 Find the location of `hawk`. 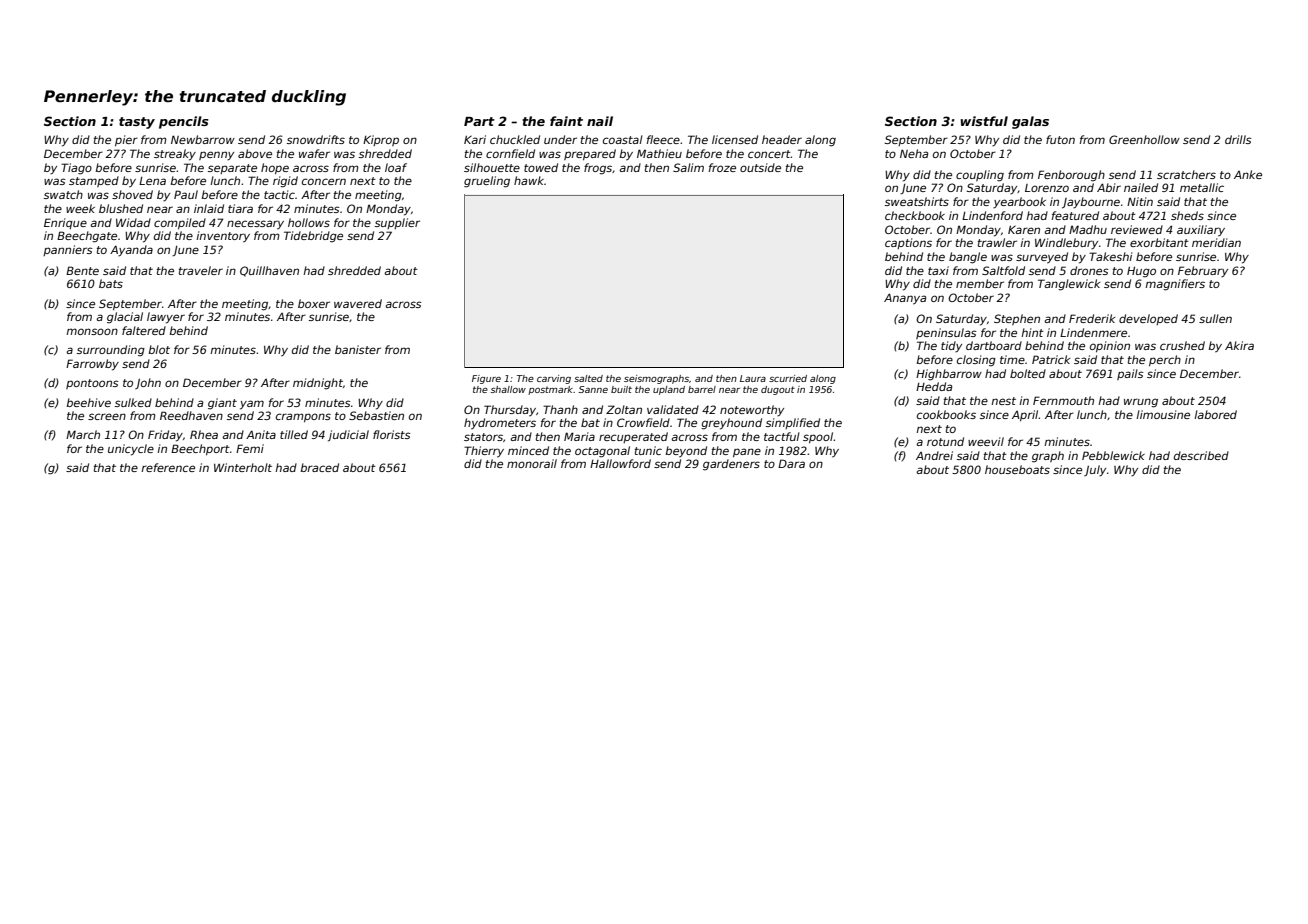

hawk is located at coordinates (529, 180).
